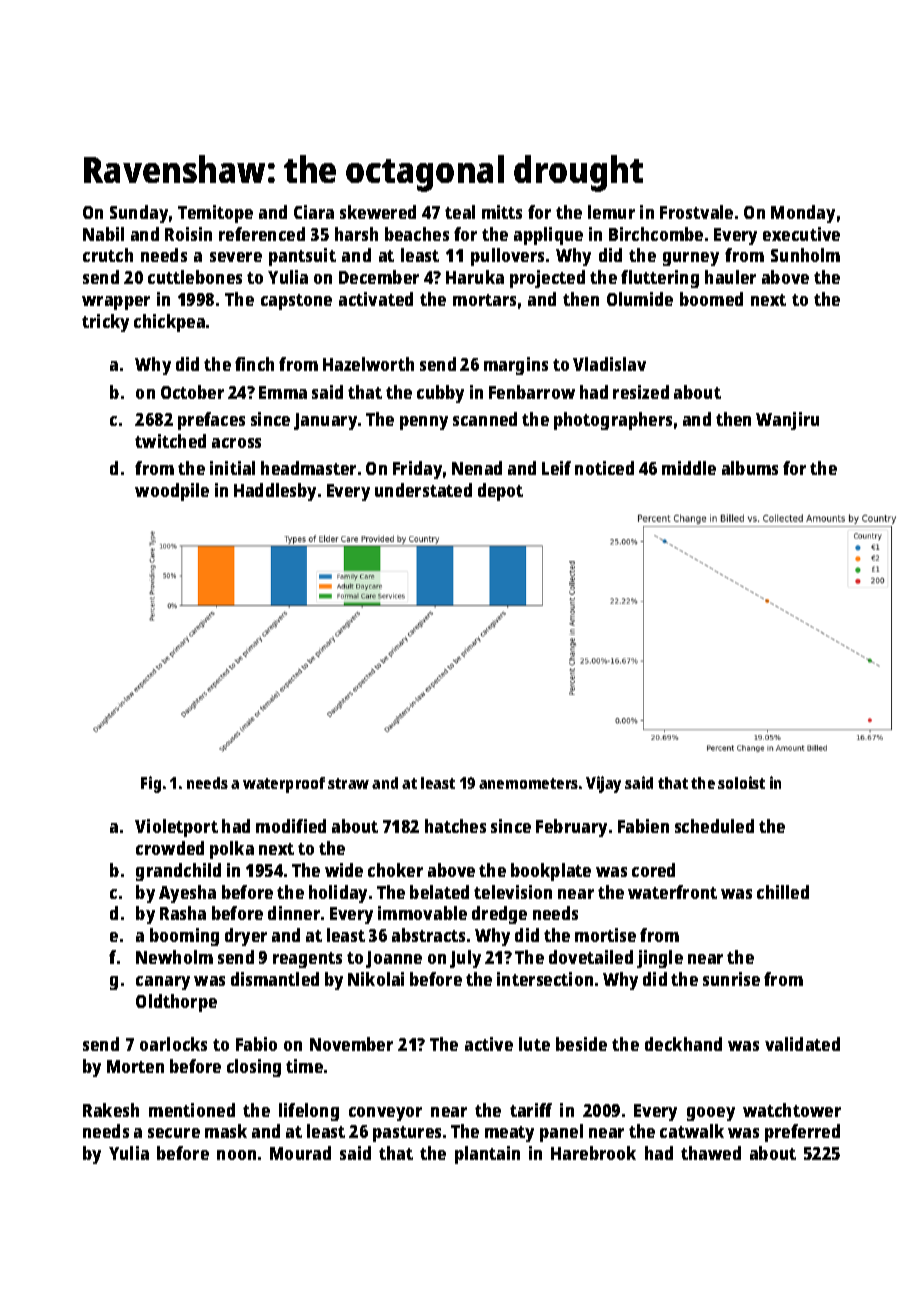  I want to click on soloist, so click(741, 782).
